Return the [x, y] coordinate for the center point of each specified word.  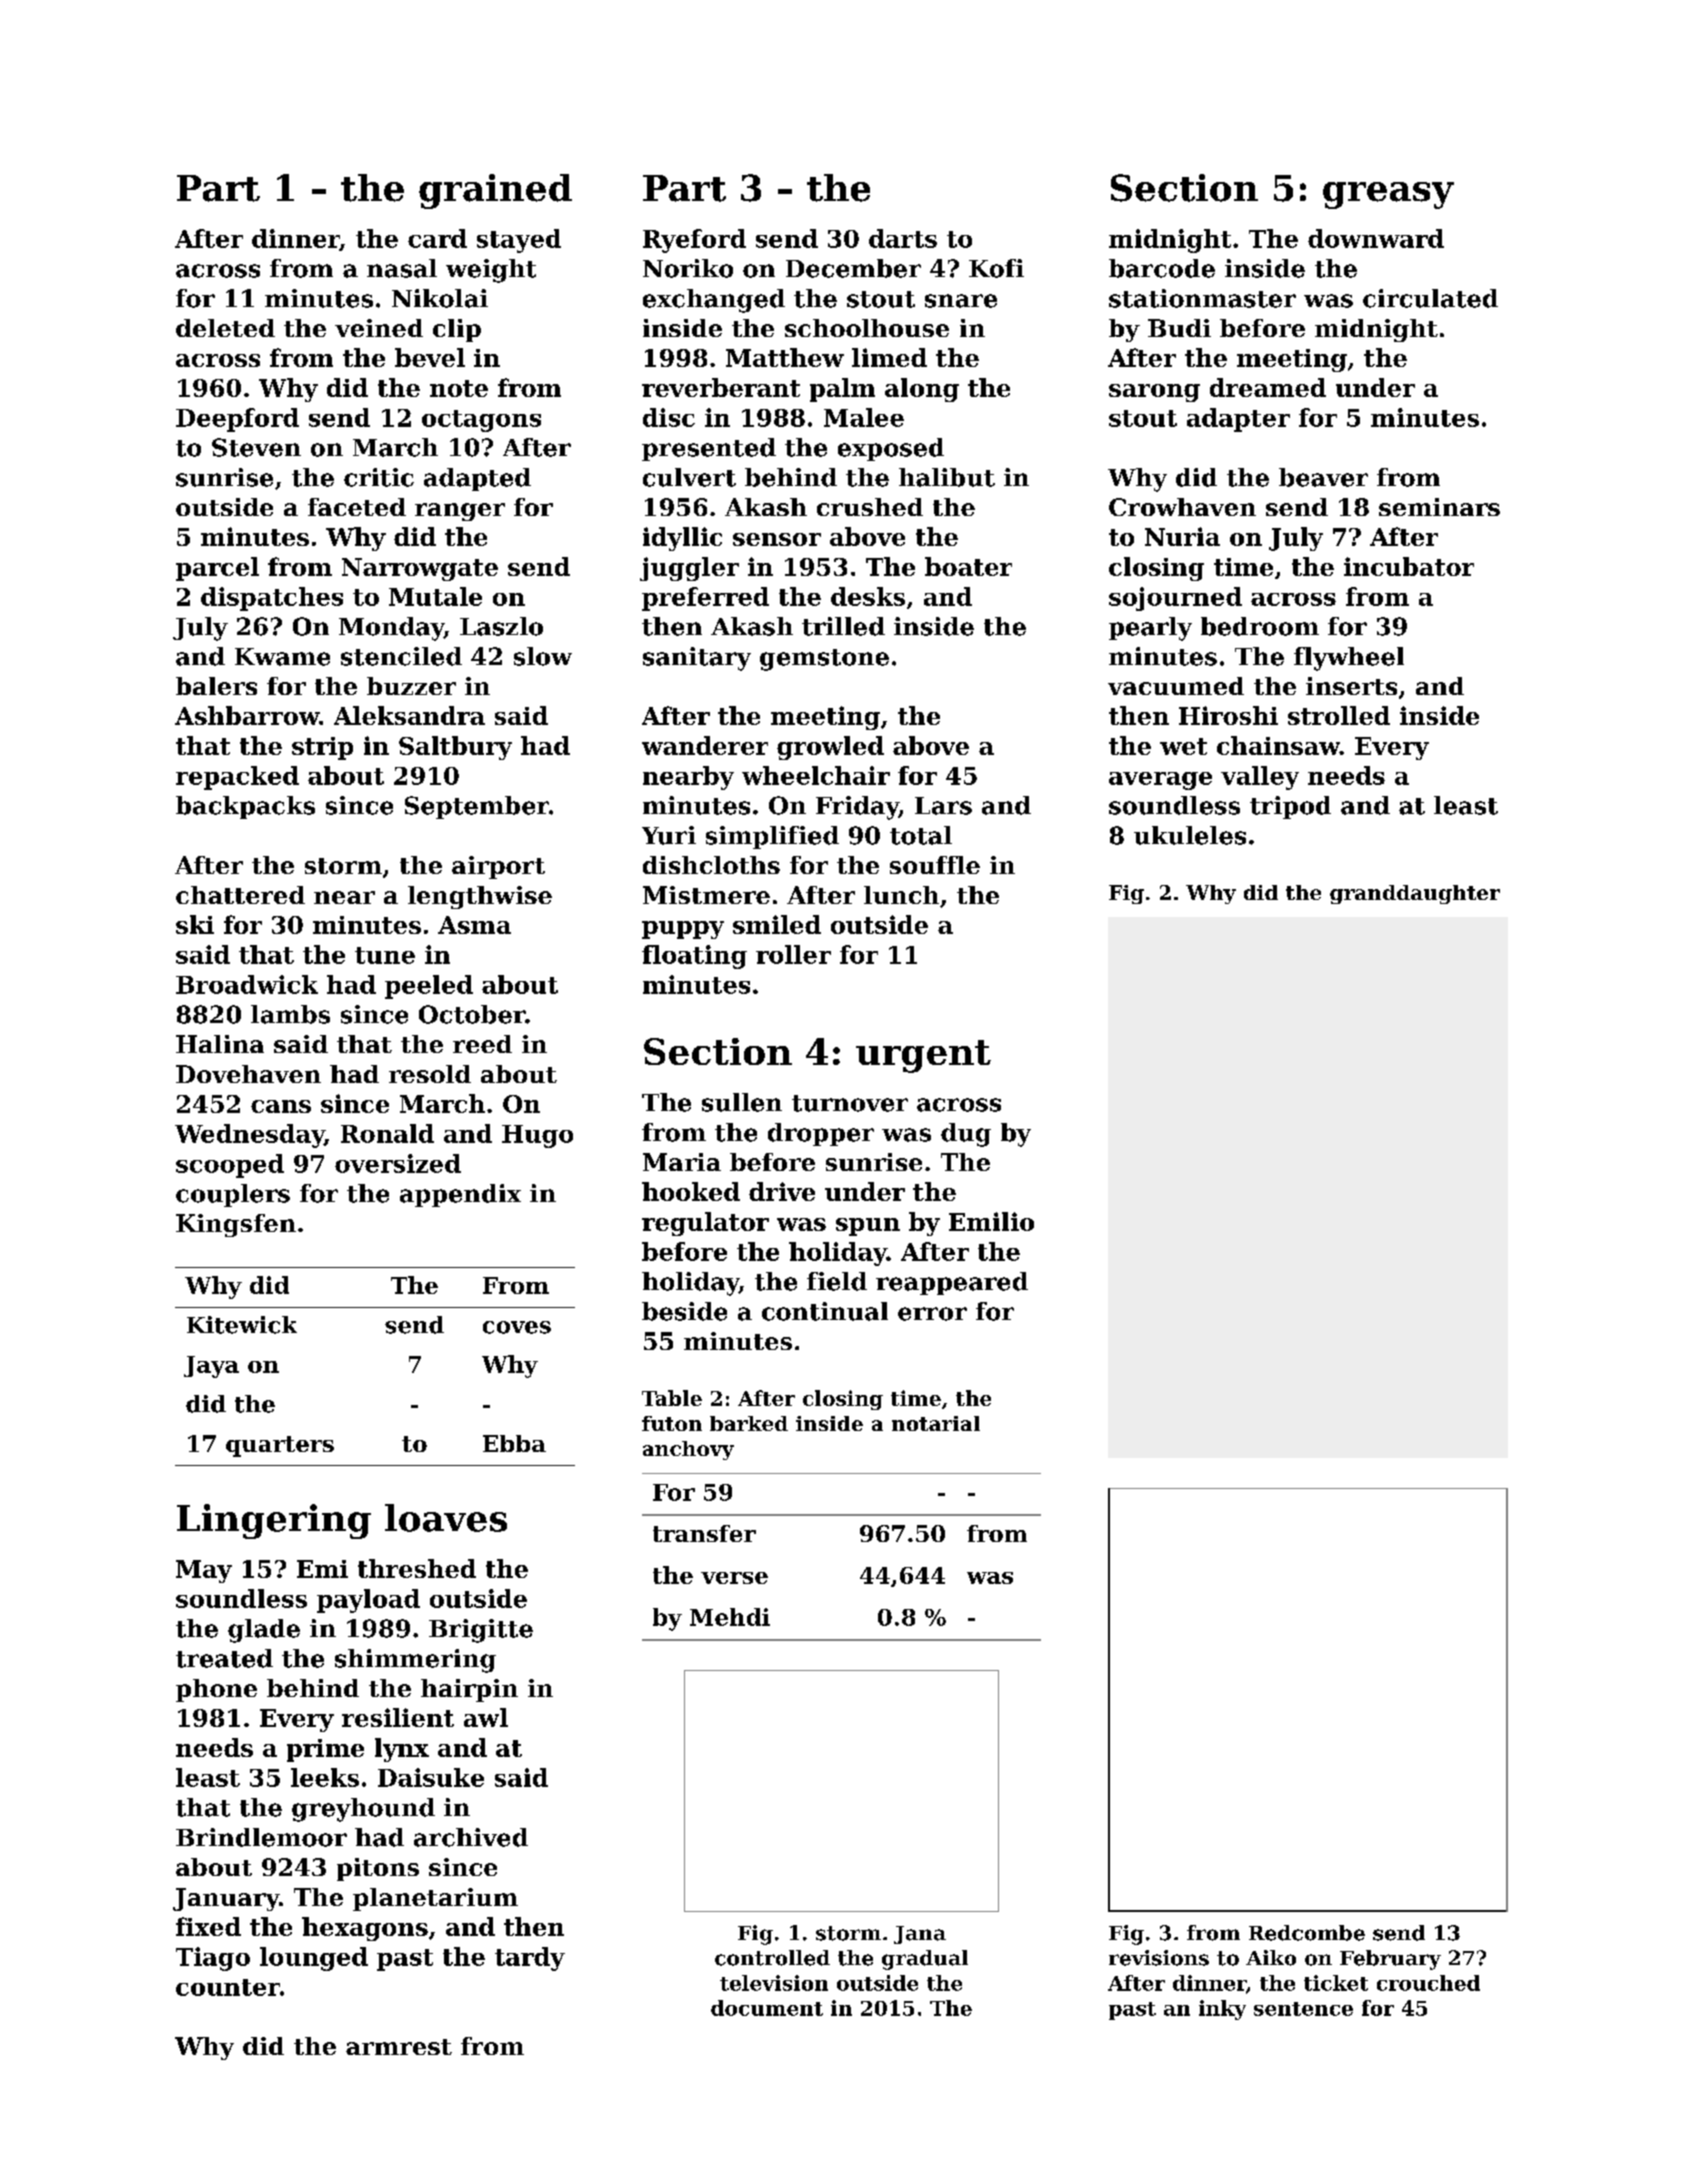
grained [495, 191]
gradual [925, 1960]
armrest [399, 2047]
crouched [1428, 1983]
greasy [1388, 195]
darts [903, 238]
